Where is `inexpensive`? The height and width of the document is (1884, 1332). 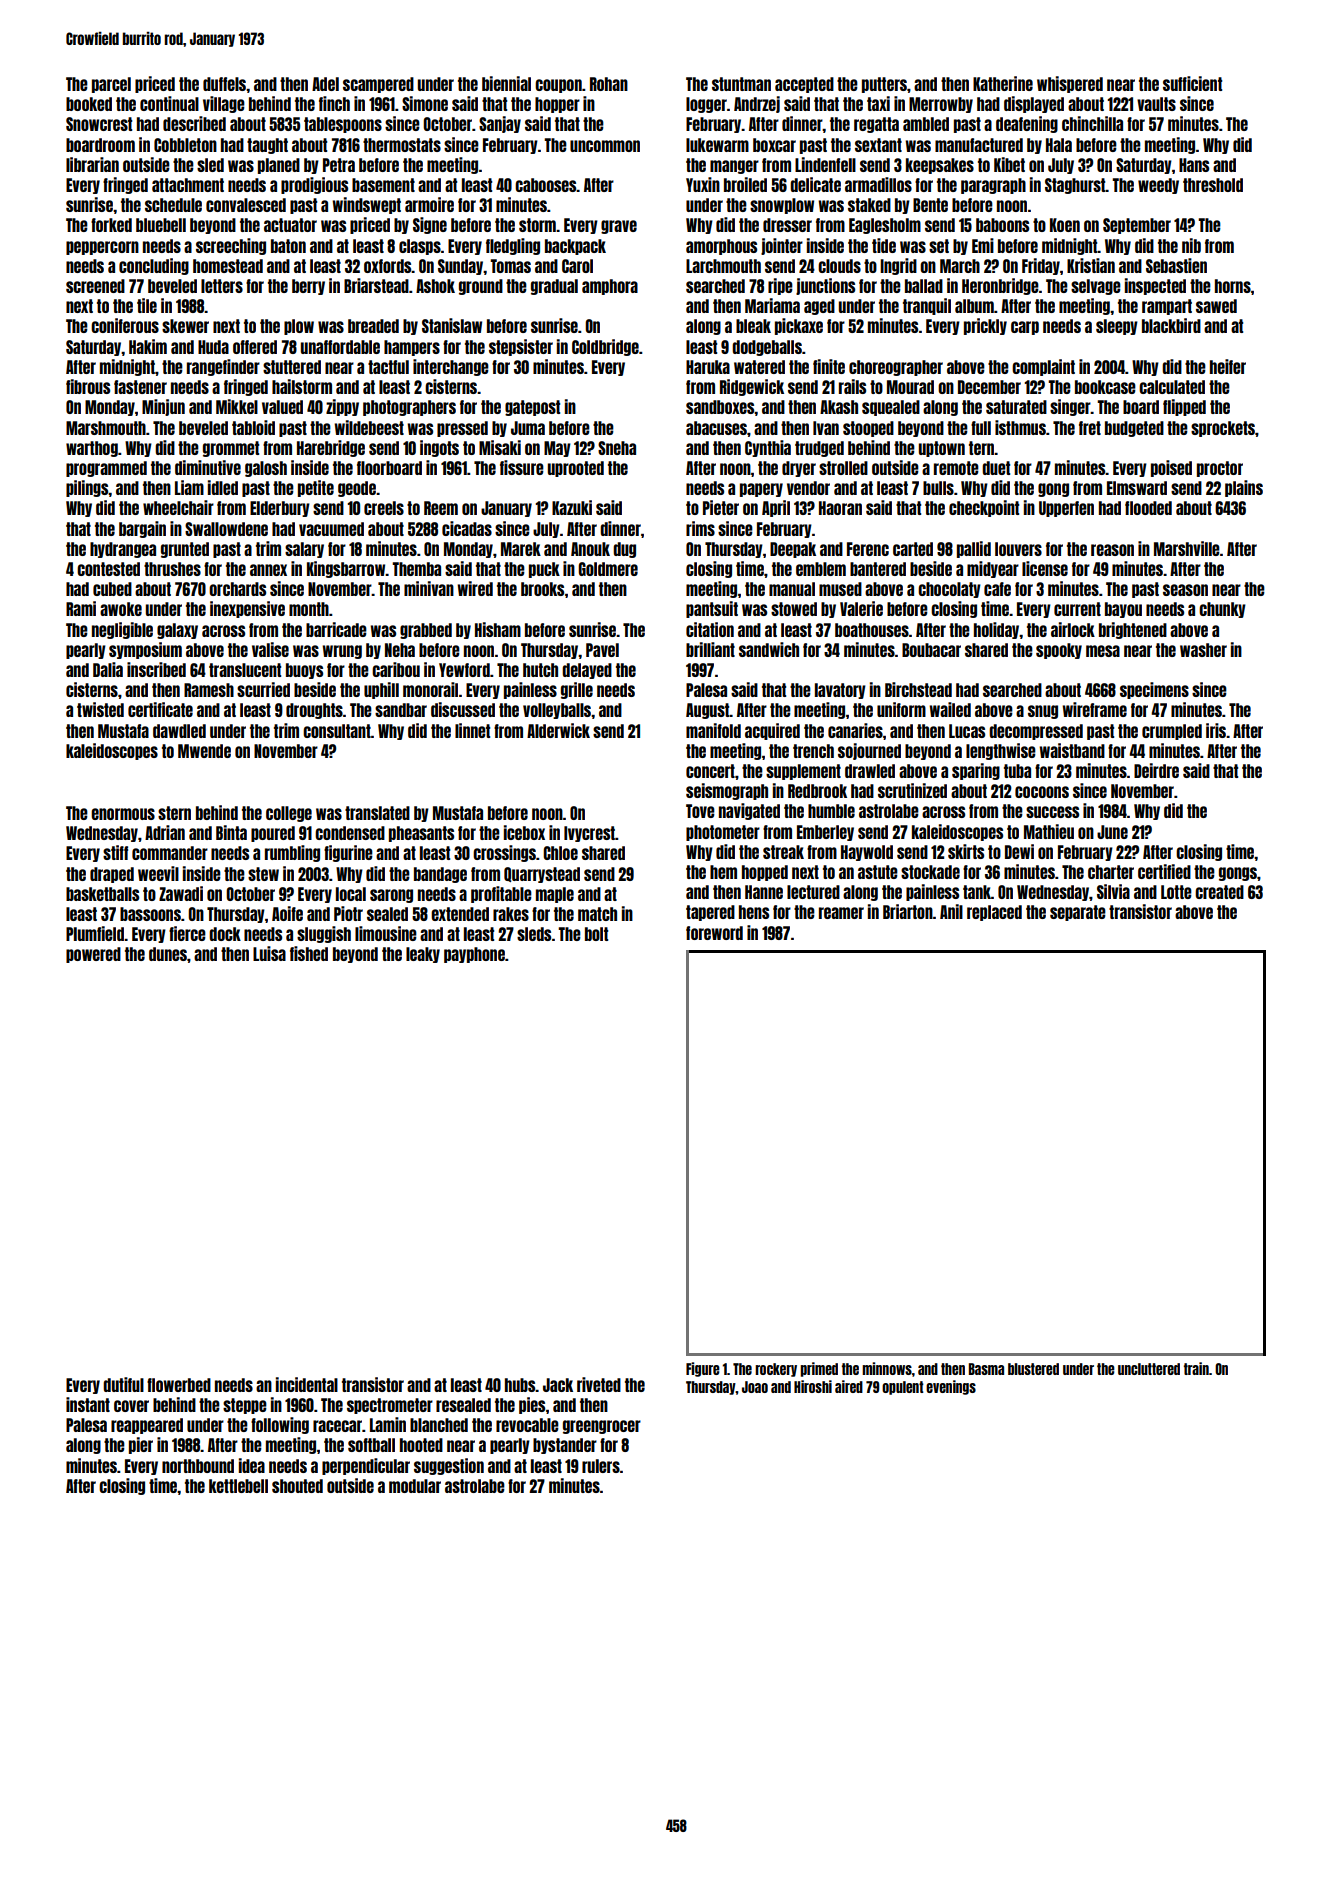 inexpensive is located at coordinates (247, 609).
